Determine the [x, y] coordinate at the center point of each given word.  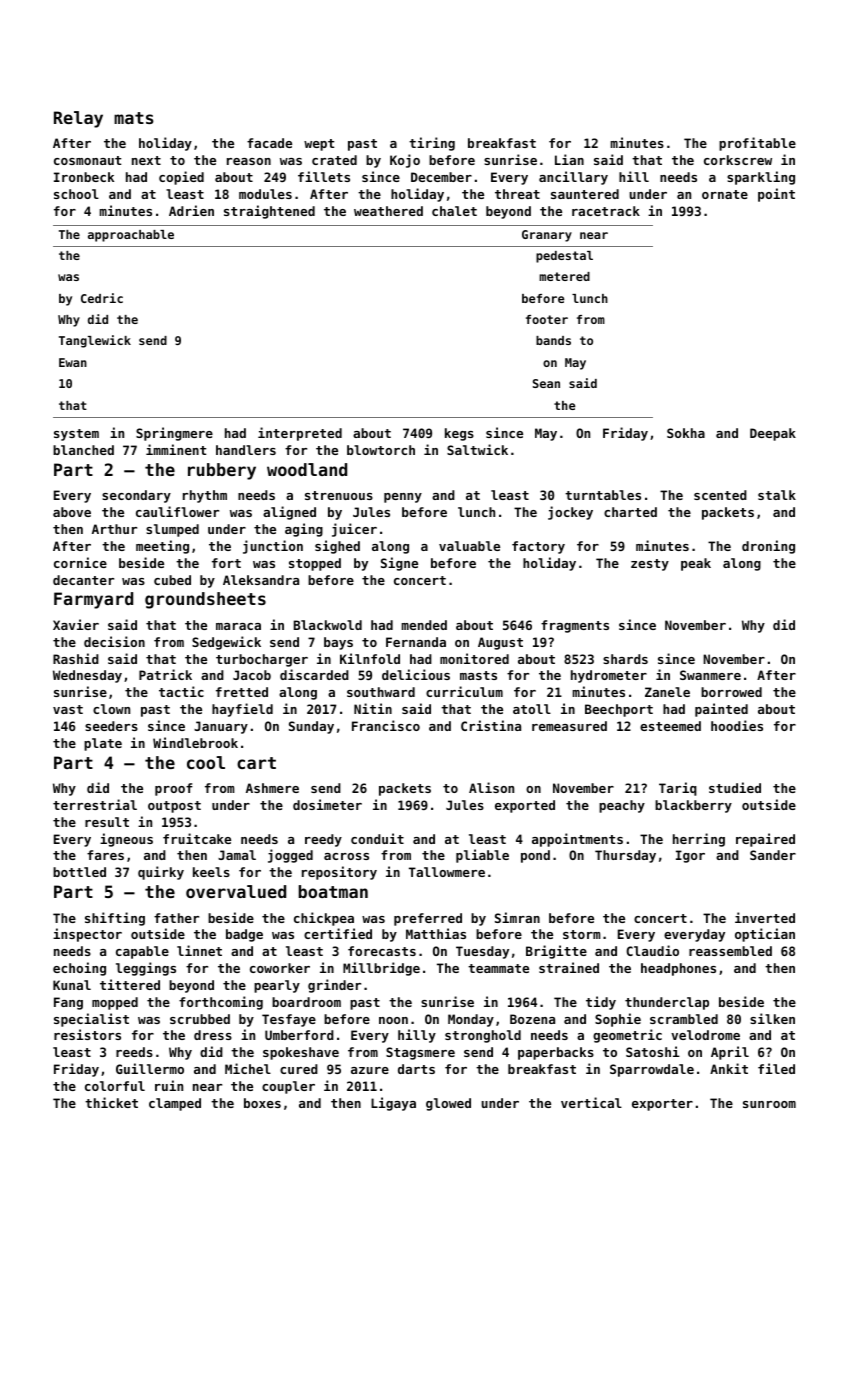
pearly [277, 986]
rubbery [222, 471]
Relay [78, 119]
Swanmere [710, 675]
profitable [757, 144]
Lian [569, 159]
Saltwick [477, 449]
